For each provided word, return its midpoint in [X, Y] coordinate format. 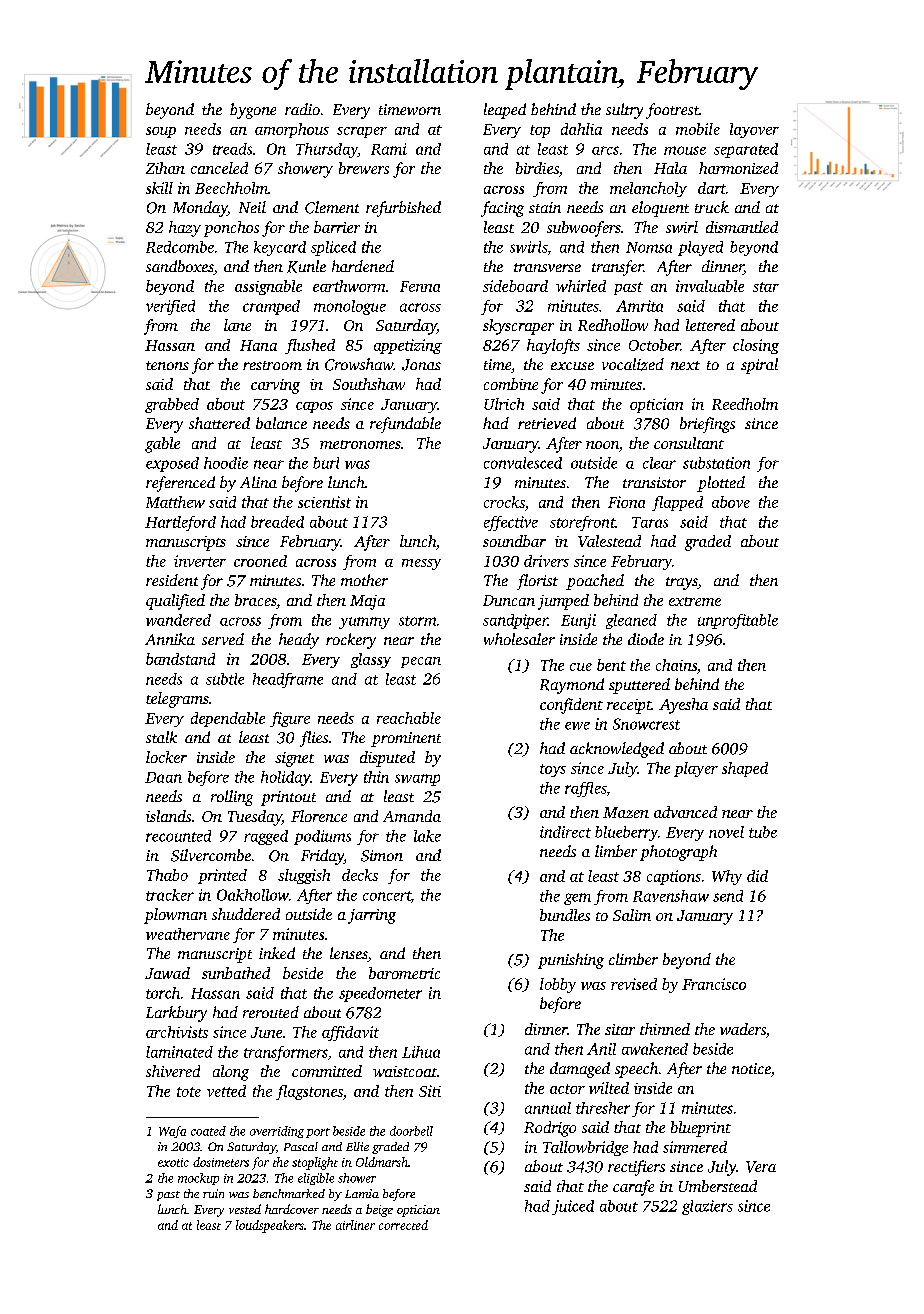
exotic [173, 1162]
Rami [389, 149]
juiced [573, 1207]
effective [511, 523]
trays [682, 583]
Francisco [714, 984]
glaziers [707, 1207]
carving [275, 386]
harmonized [738, 168]
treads [232, 149]
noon [602, 445]
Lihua [421, 1052]
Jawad [167, 973]
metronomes [360, 444]
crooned [260, 561]
